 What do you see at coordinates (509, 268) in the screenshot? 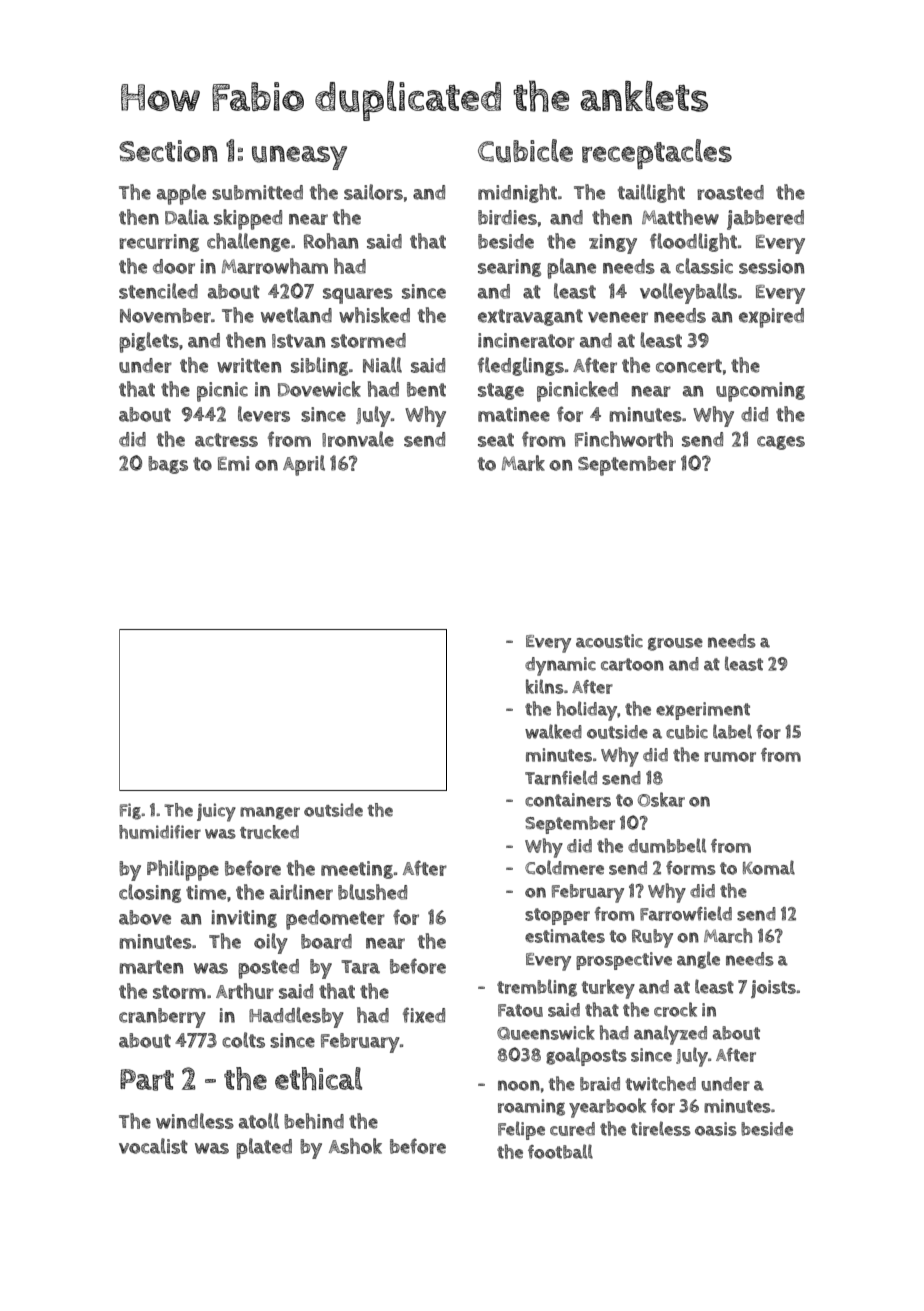
I see `searing` at bounding box center [509, 268].
